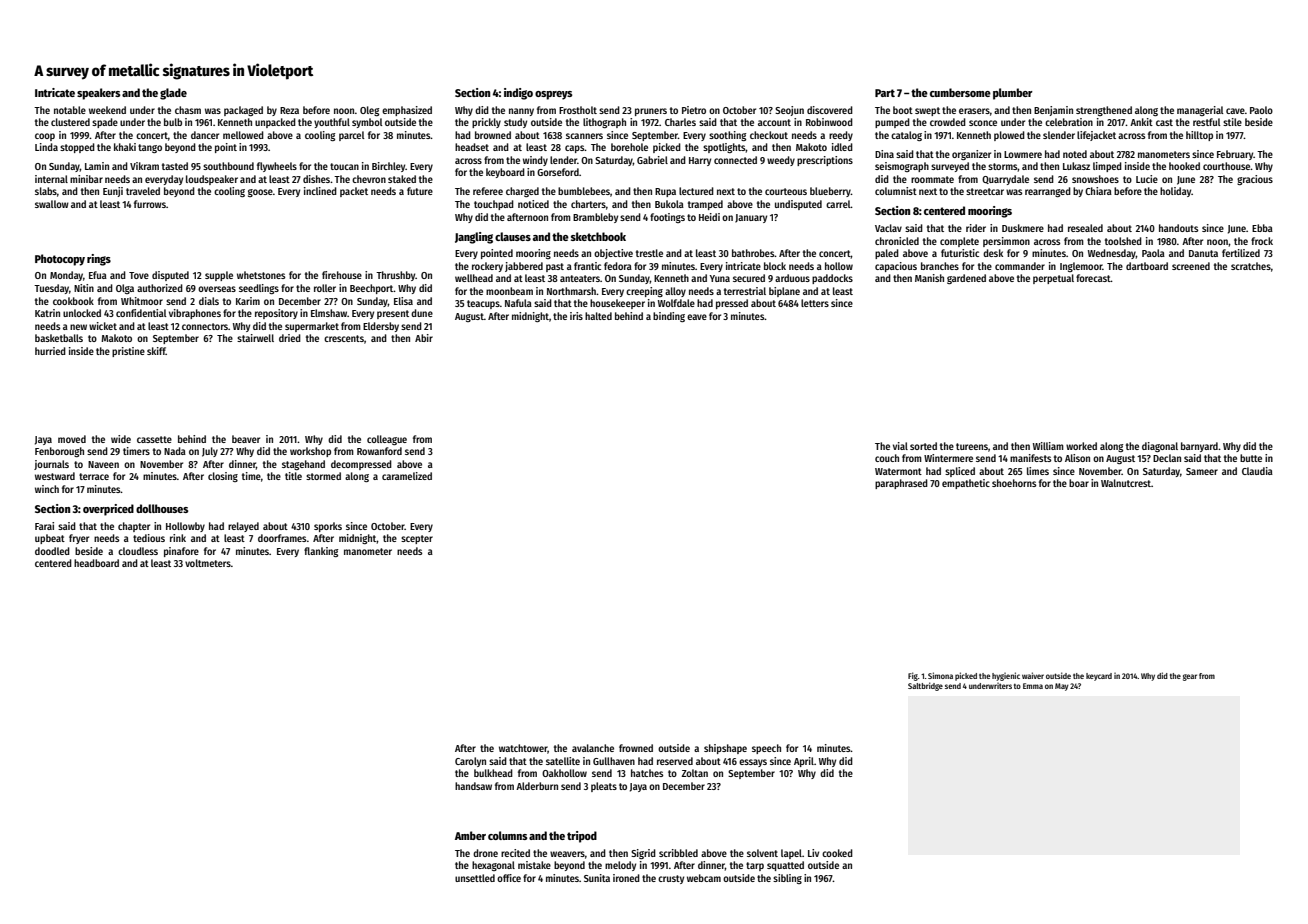 This screenshot has height=924, width=1308. What do you see at coordinates (593, 748) in the screenshot?
I see `avalanche` at bounding box center [593, 748].
